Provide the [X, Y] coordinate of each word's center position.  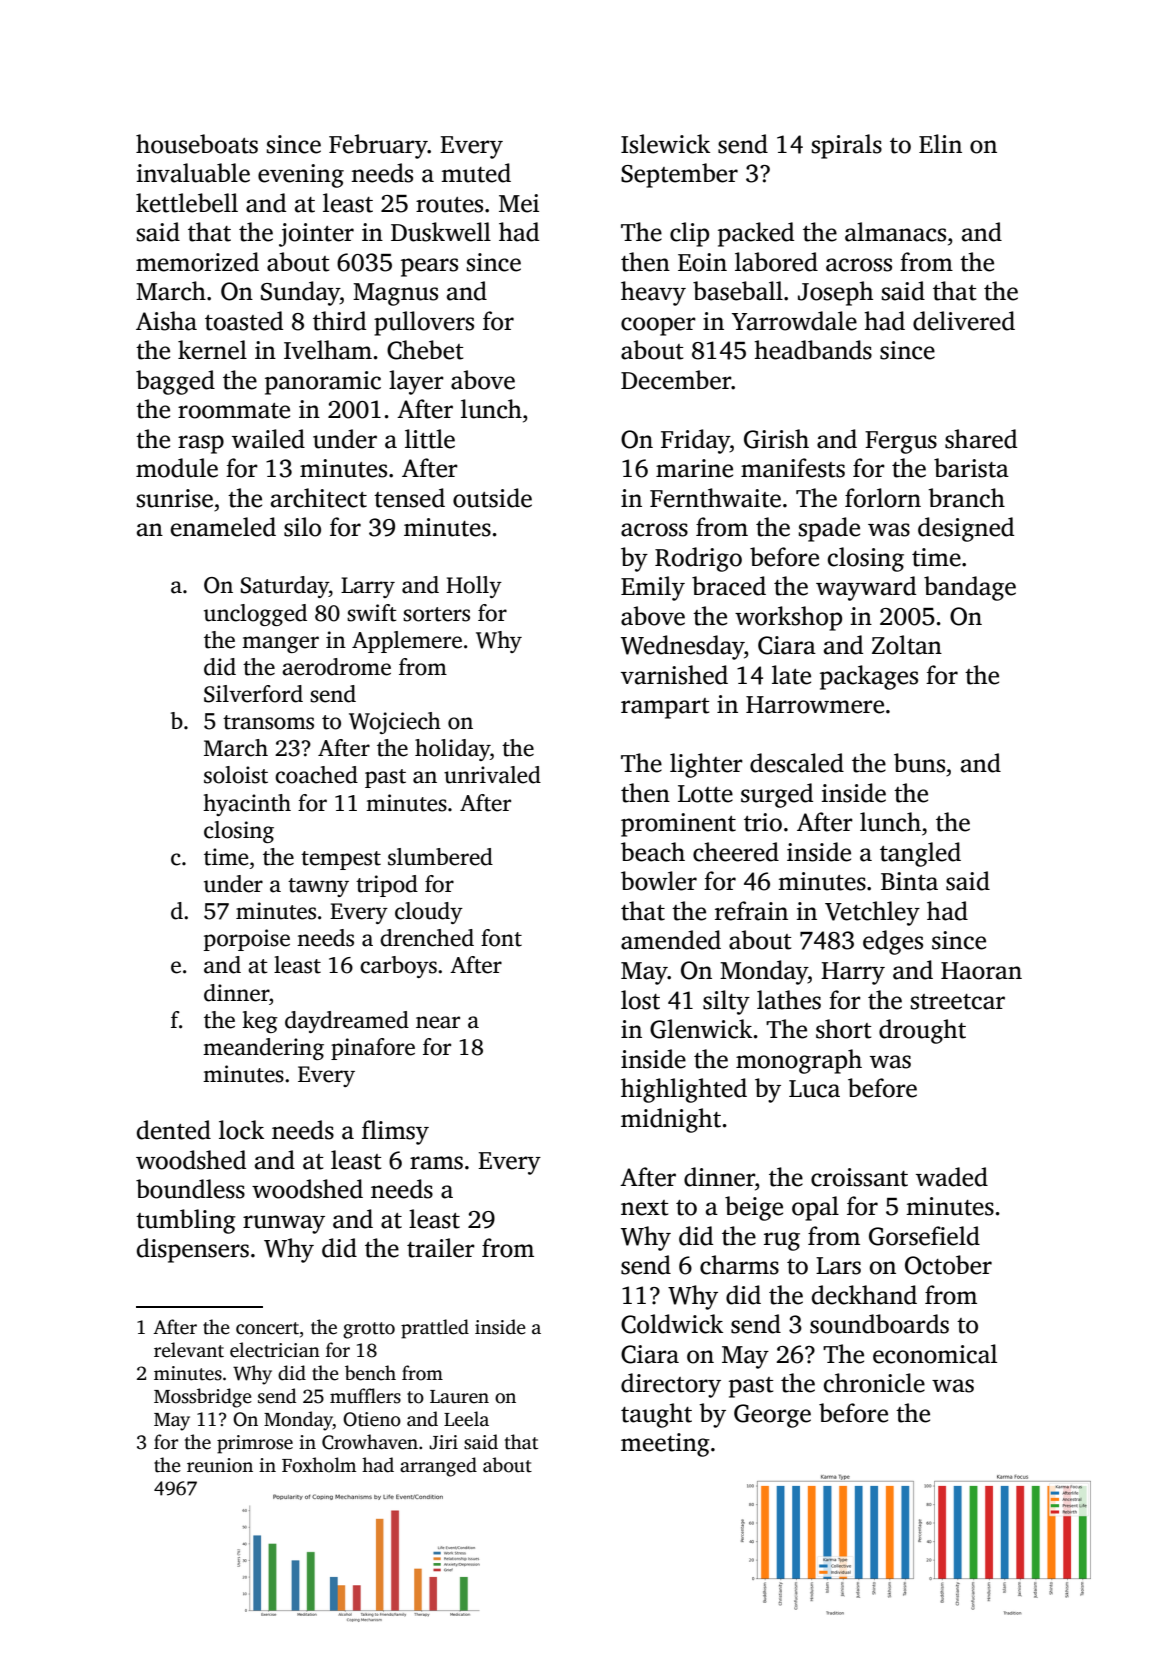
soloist [236, 775]
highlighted [684, 1090]
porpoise [247, 940]
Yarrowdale [794, 321]
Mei [519, 203]
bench [370, 1373]
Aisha [166, 321]
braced [729, 586]
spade [829, 529]
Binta [909, 881]
